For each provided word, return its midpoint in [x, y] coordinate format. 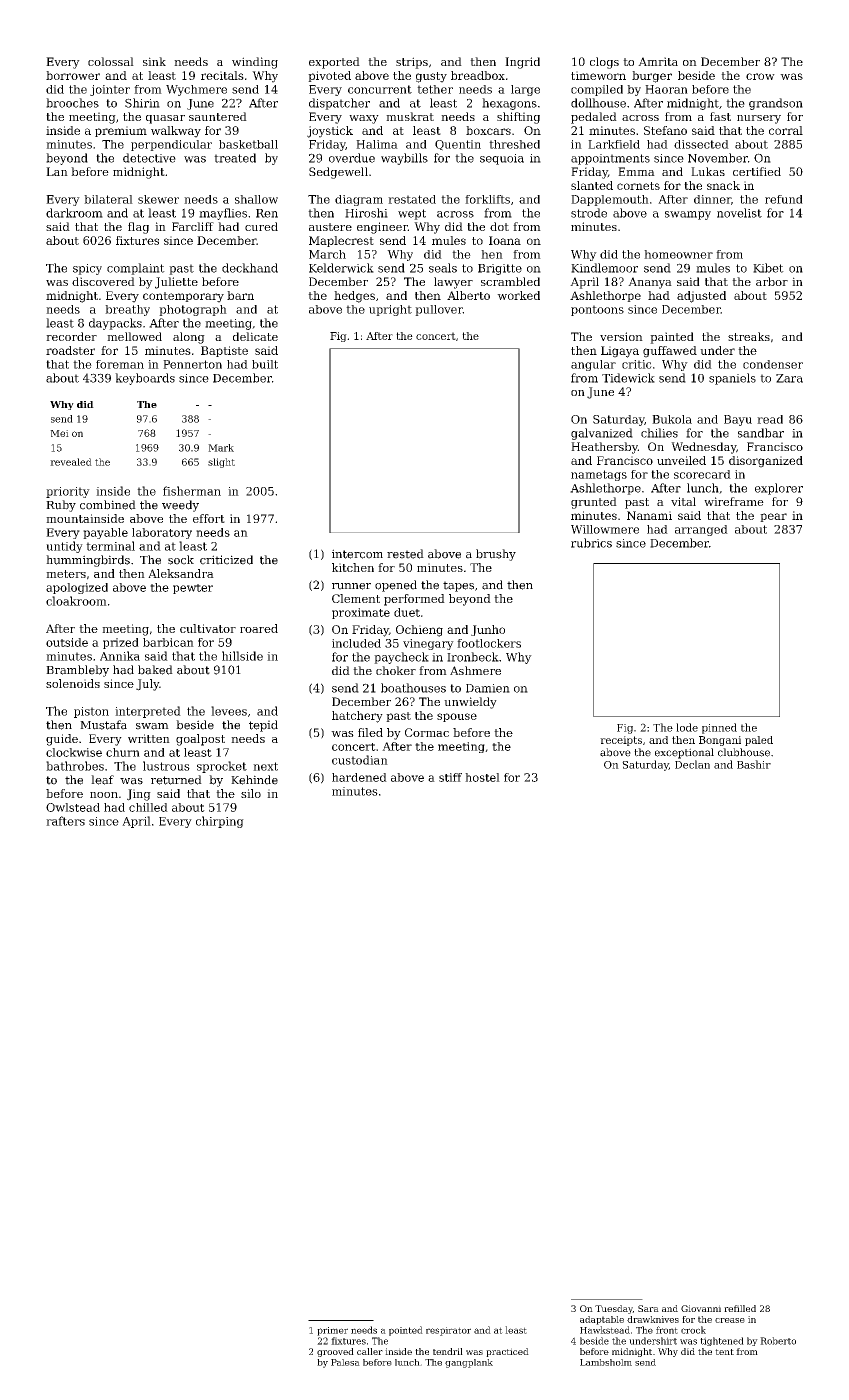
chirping [220, 822]
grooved [335, 1352]
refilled [740, 1308]
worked [518, 295]
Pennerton [192, 364]
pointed [406, 1331]
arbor [772, 281]
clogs [604, 63]
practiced [507, 1352]
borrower [73, 75]
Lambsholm [606, 1362]
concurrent [380, 89]
